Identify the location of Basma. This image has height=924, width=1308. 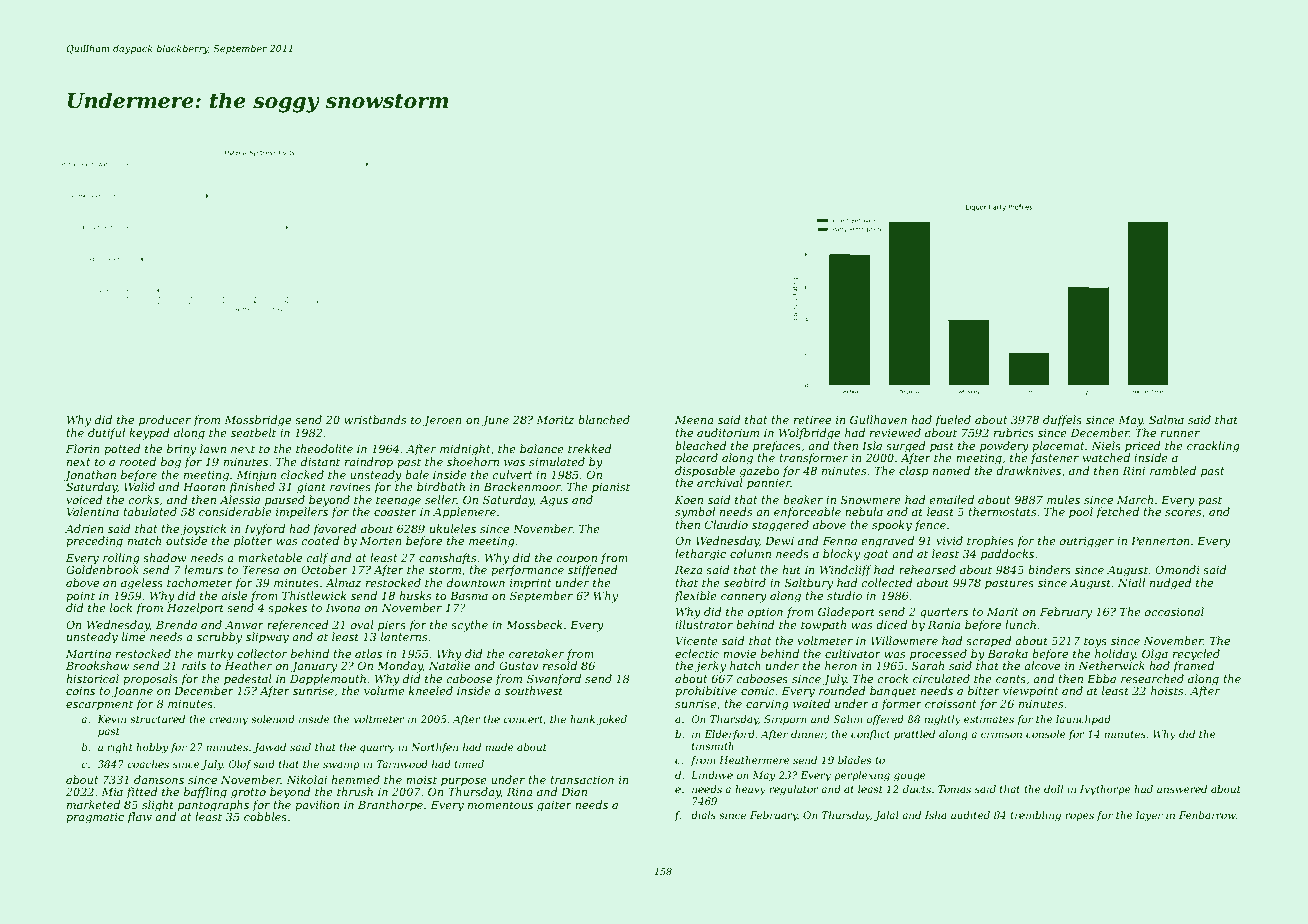
(469, 596).
